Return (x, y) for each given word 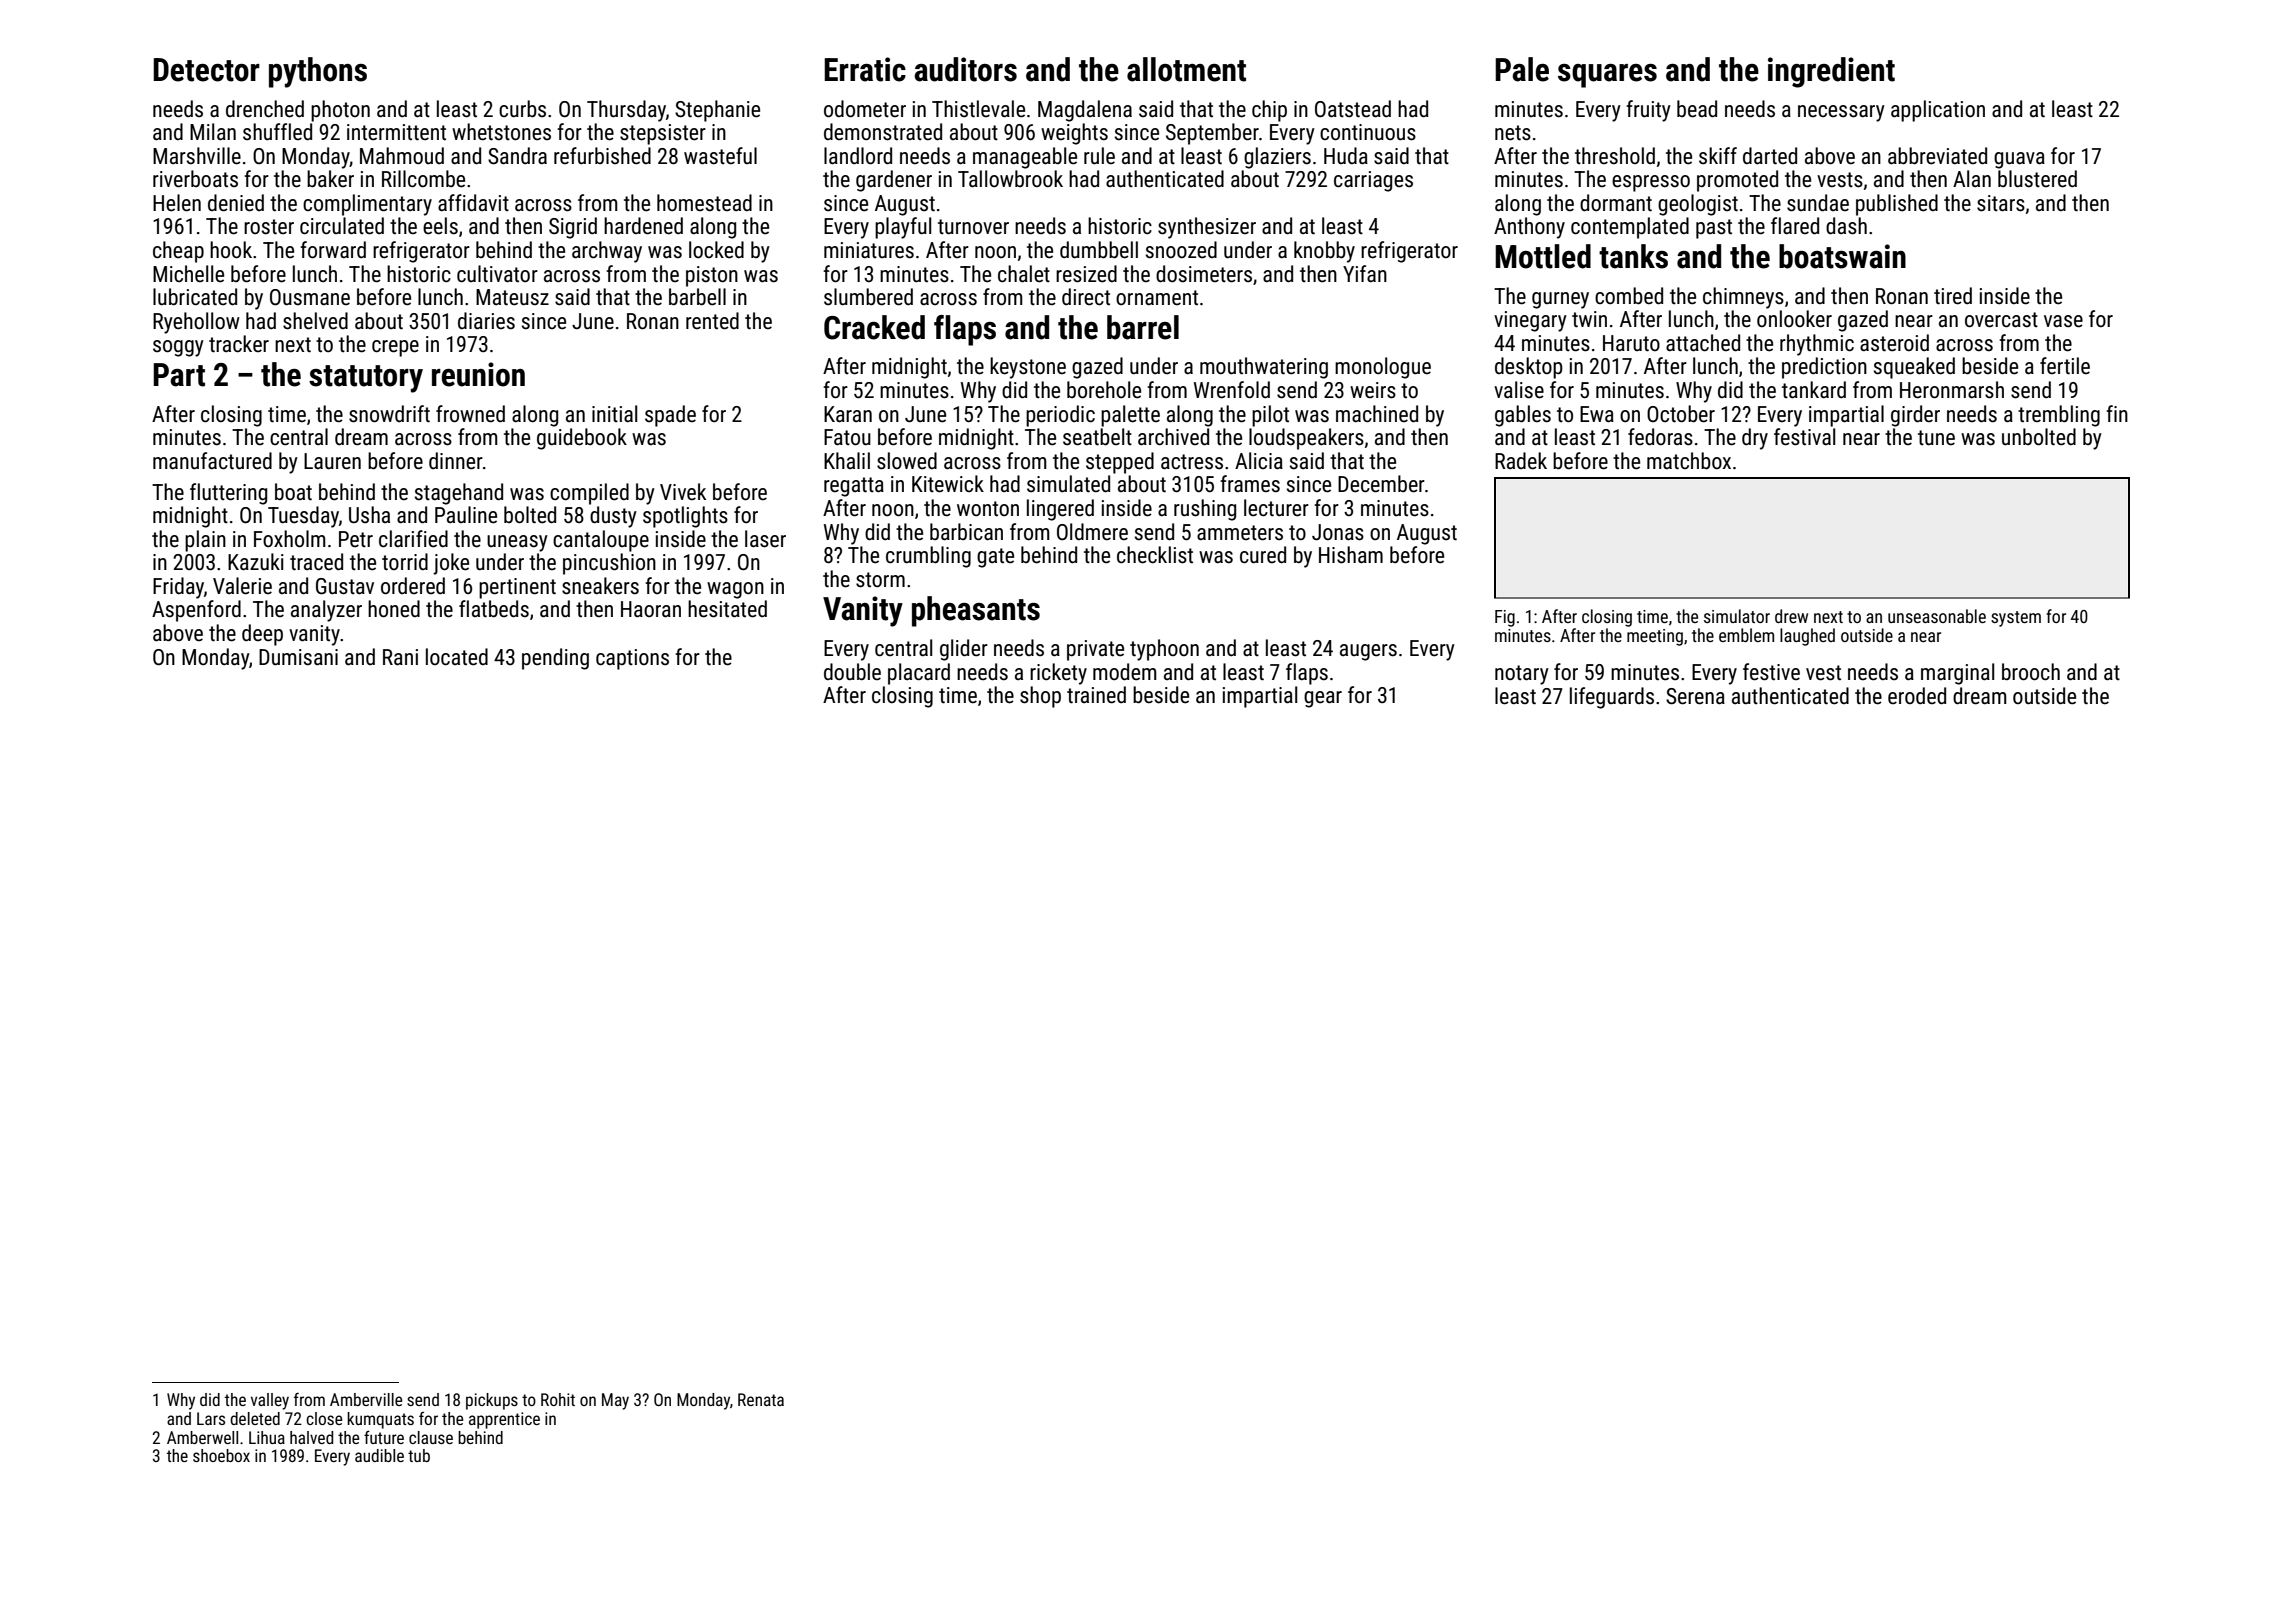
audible (379, 1455)
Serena (1695, 696)
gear (1323, 699)
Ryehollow (196, 323)
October (1681, 414)
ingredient (1831, 72)
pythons (318, 72)
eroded (1917, 696)
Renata (761, 1399)
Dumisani (298, 657)
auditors (965, 69)
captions (632, 659)
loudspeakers (1306, 439)
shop (1040, 697)
